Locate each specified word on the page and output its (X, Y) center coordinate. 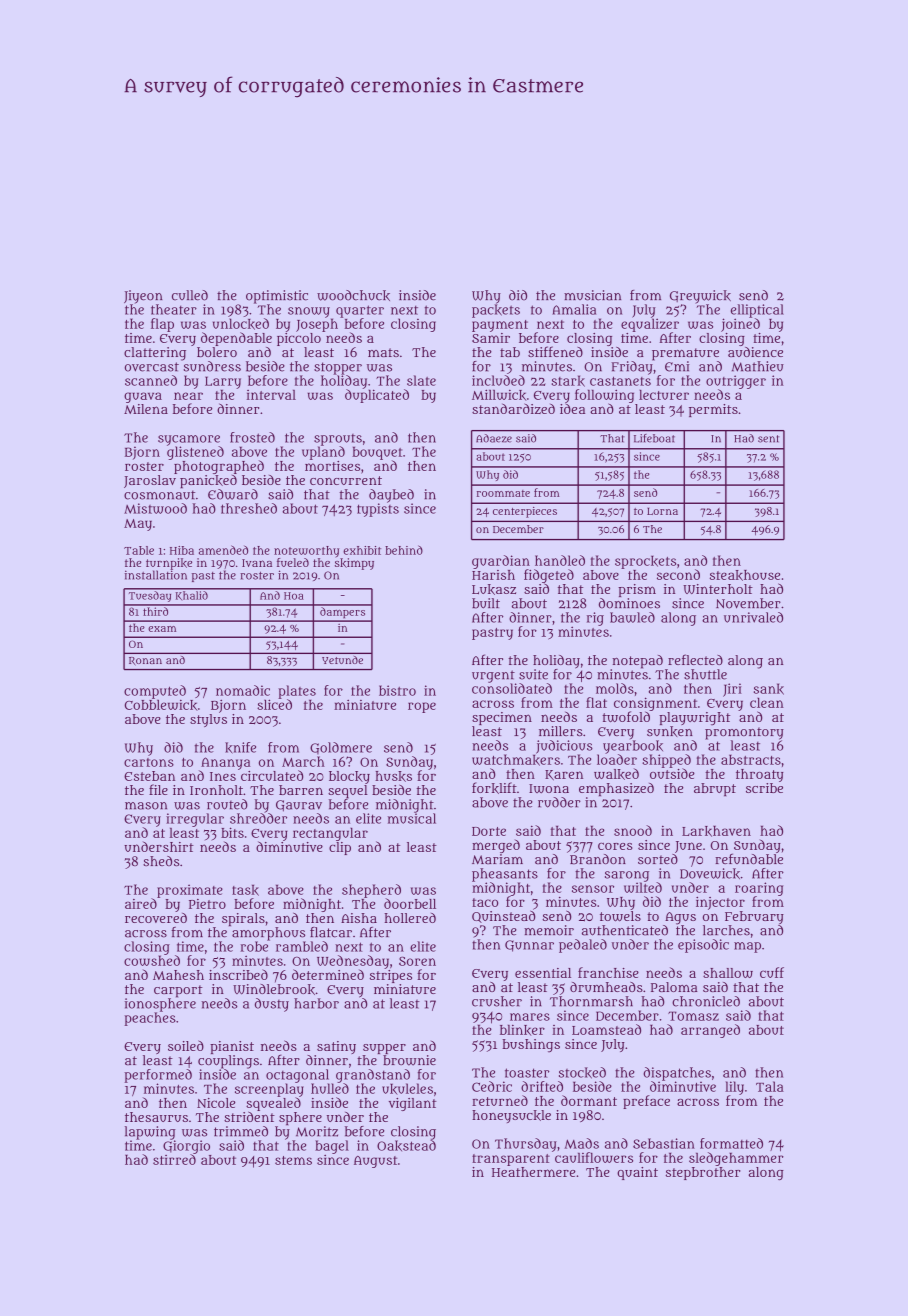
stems (293, 1160)
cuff (772, 972)
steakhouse (745, 575)
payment (500, 326)
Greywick (700, 297)
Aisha (359, 918)
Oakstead (406, 1145)
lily (734, 1088)
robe (254, 946)
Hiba (182, 550)
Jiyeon (143, 297)
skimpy (354, 564)
